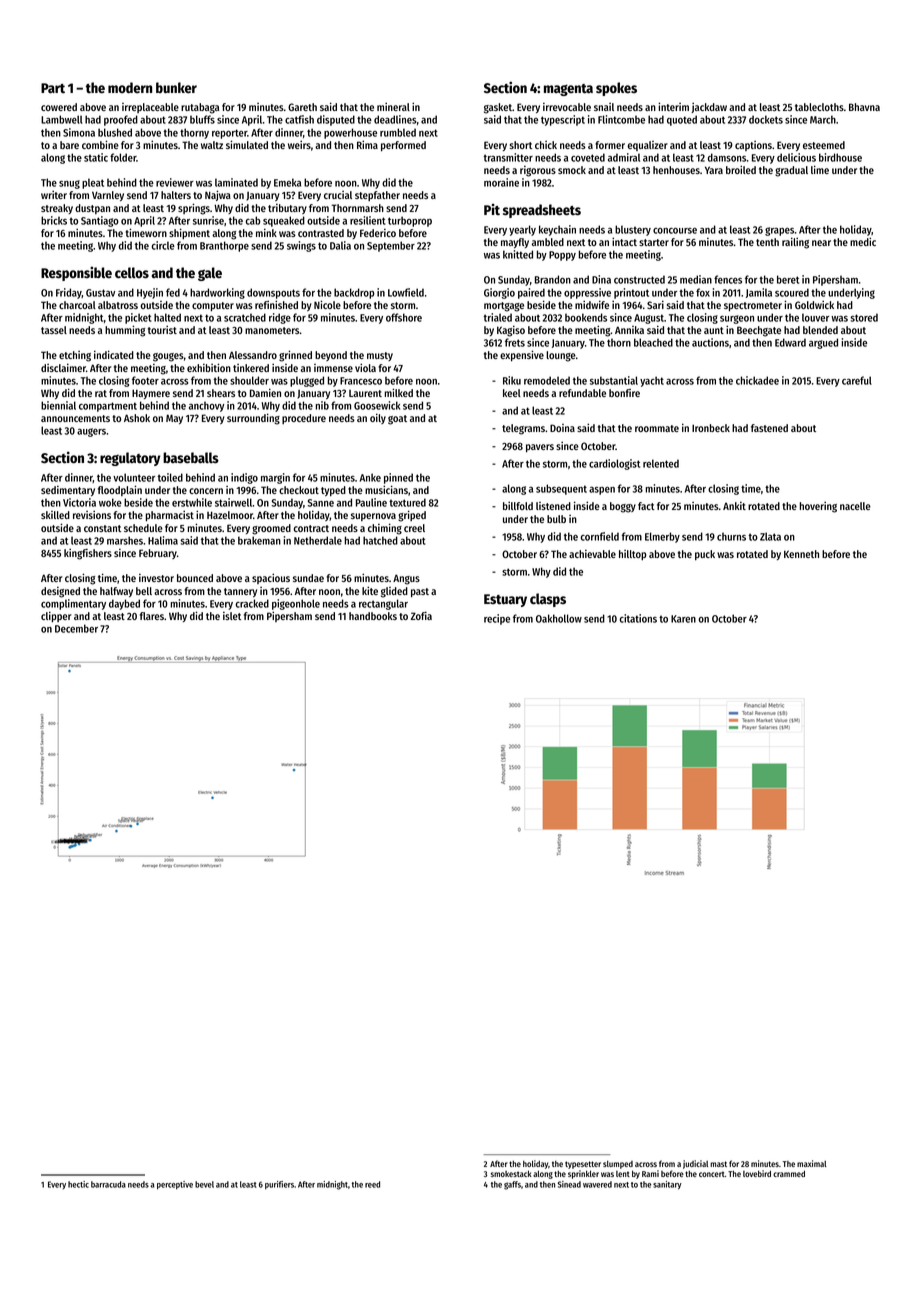 This screenshot has width=924, height=1308. I want to click on Kenneth, so click(801, 554).
